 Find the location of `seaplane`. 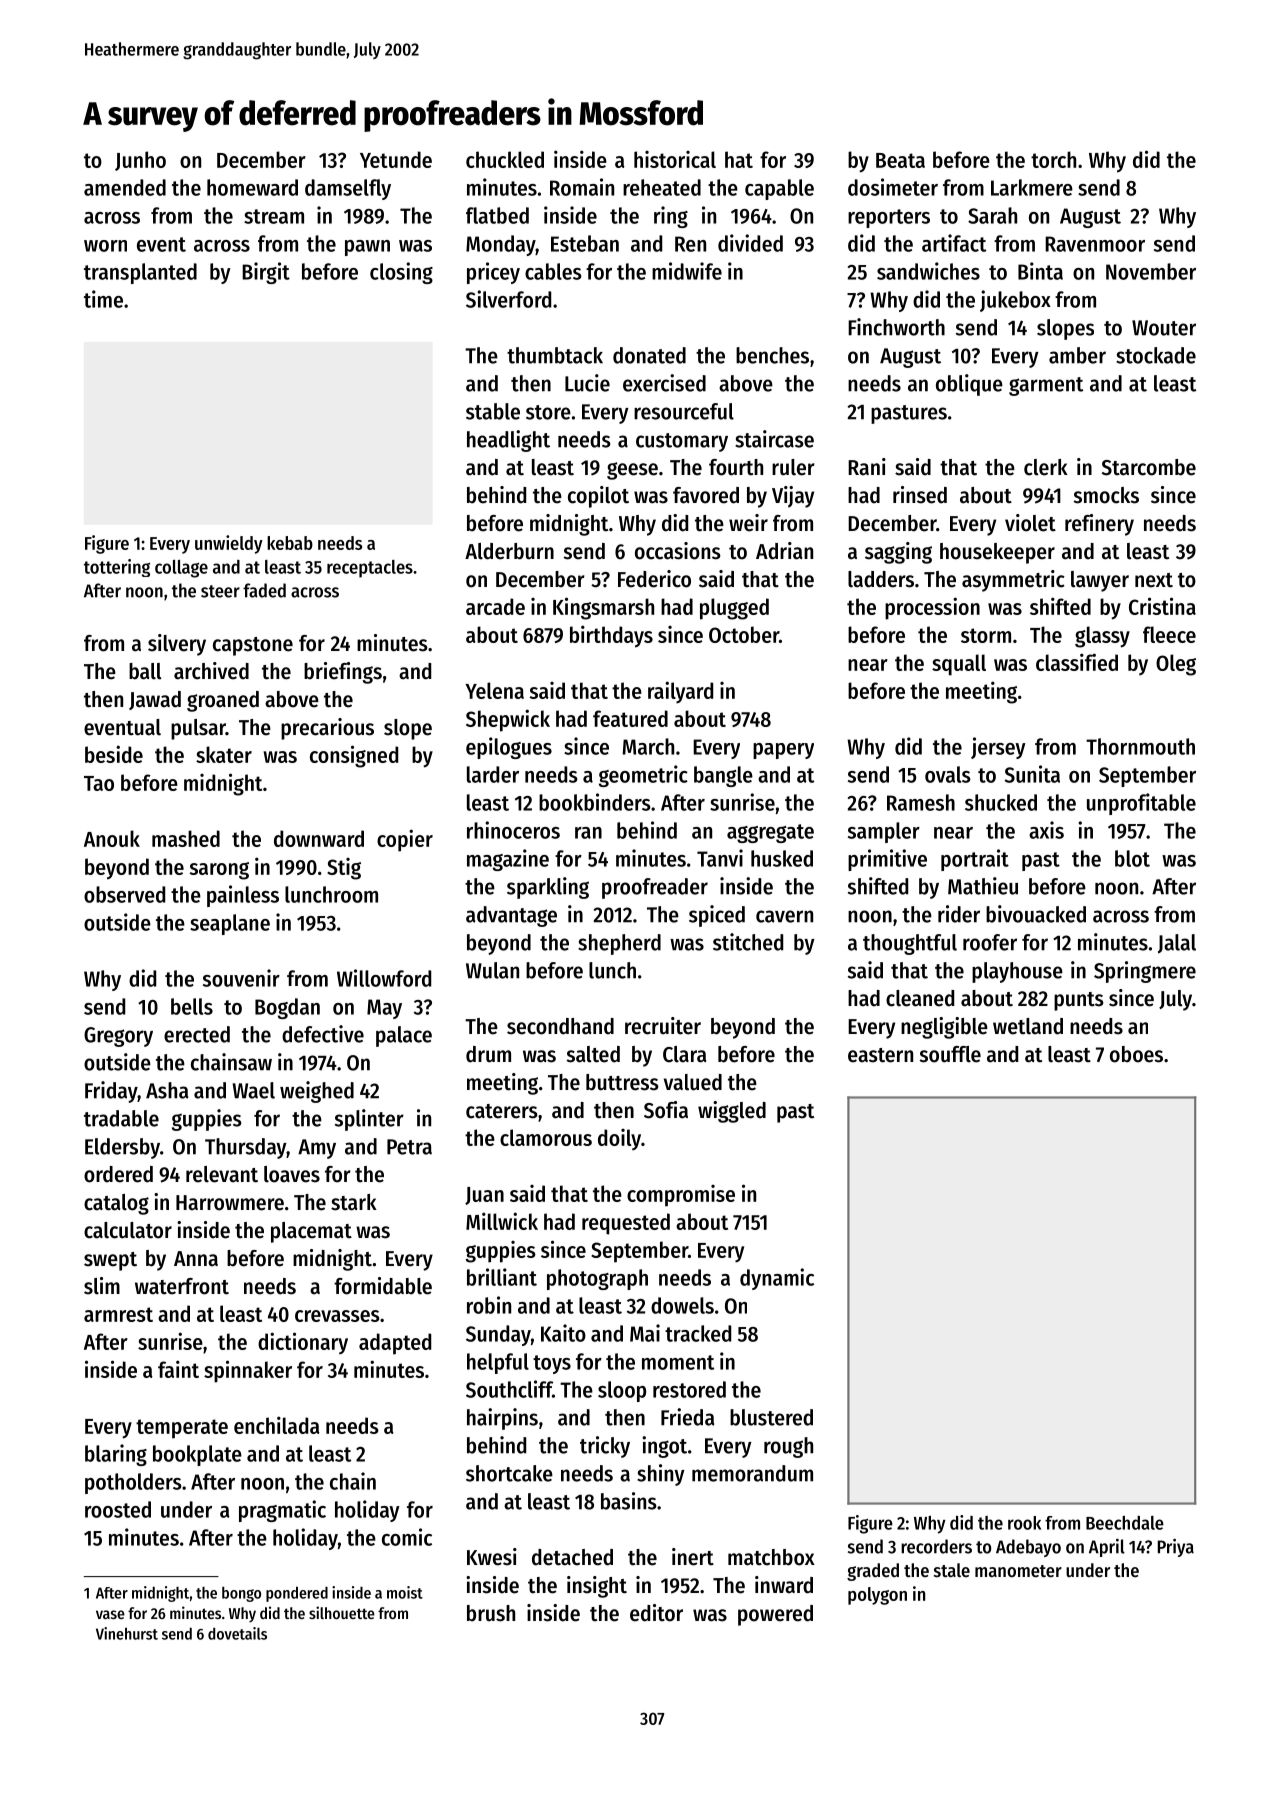

seaplane is located at coordinates (230, 924).
